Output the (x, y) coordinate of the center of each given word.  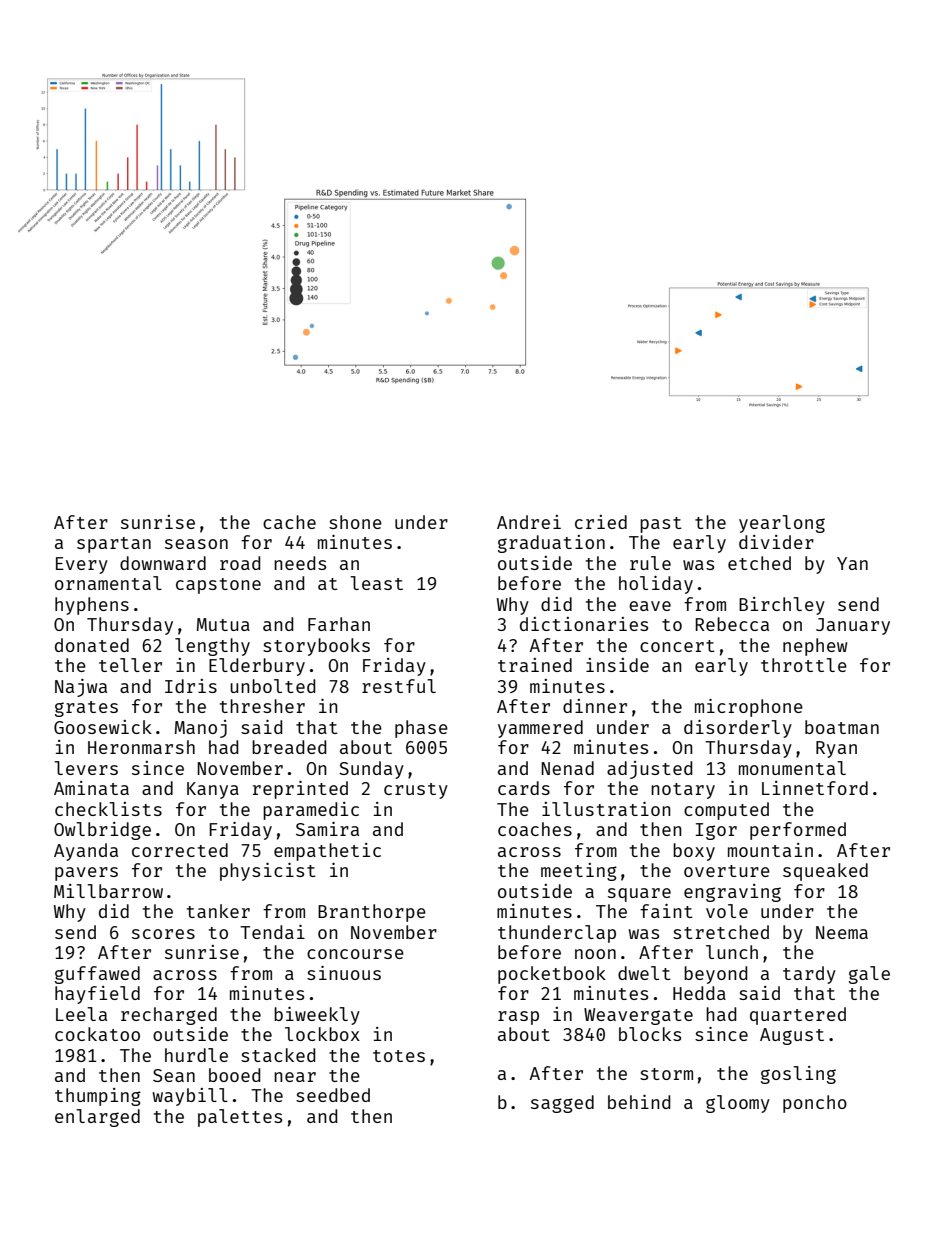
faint (666, 911)
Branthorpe (372, 913)
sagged (562, 1104)
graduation (551, 544)
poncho (815, 1104)
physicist (268, 872)
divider (776, 542)
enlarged (97, 1118)
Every (82, 565)
